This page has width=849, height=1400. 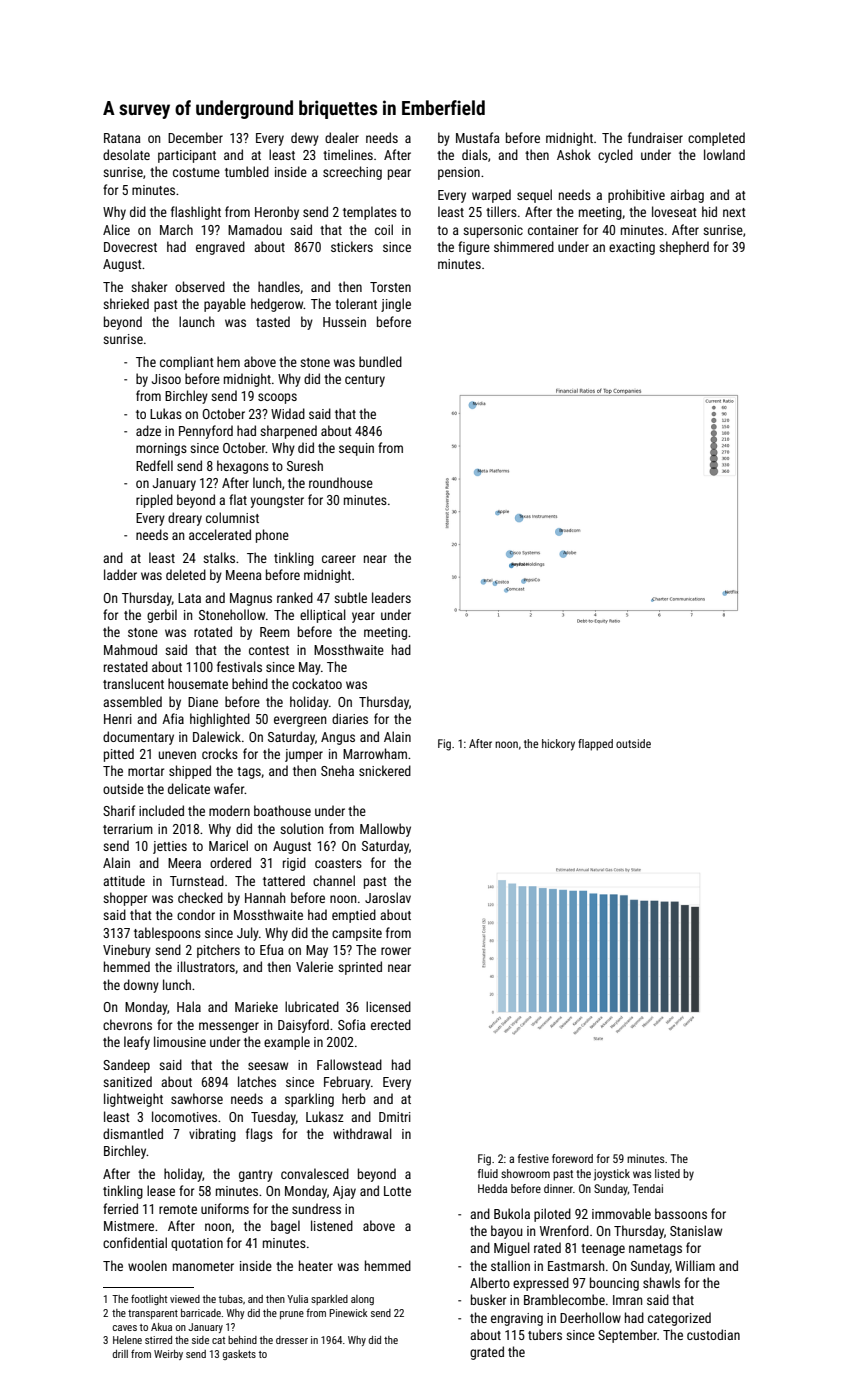 What do you see at coordinates (118, 719) in the page?
I see `Henri` at bounding box center [118, 719].
